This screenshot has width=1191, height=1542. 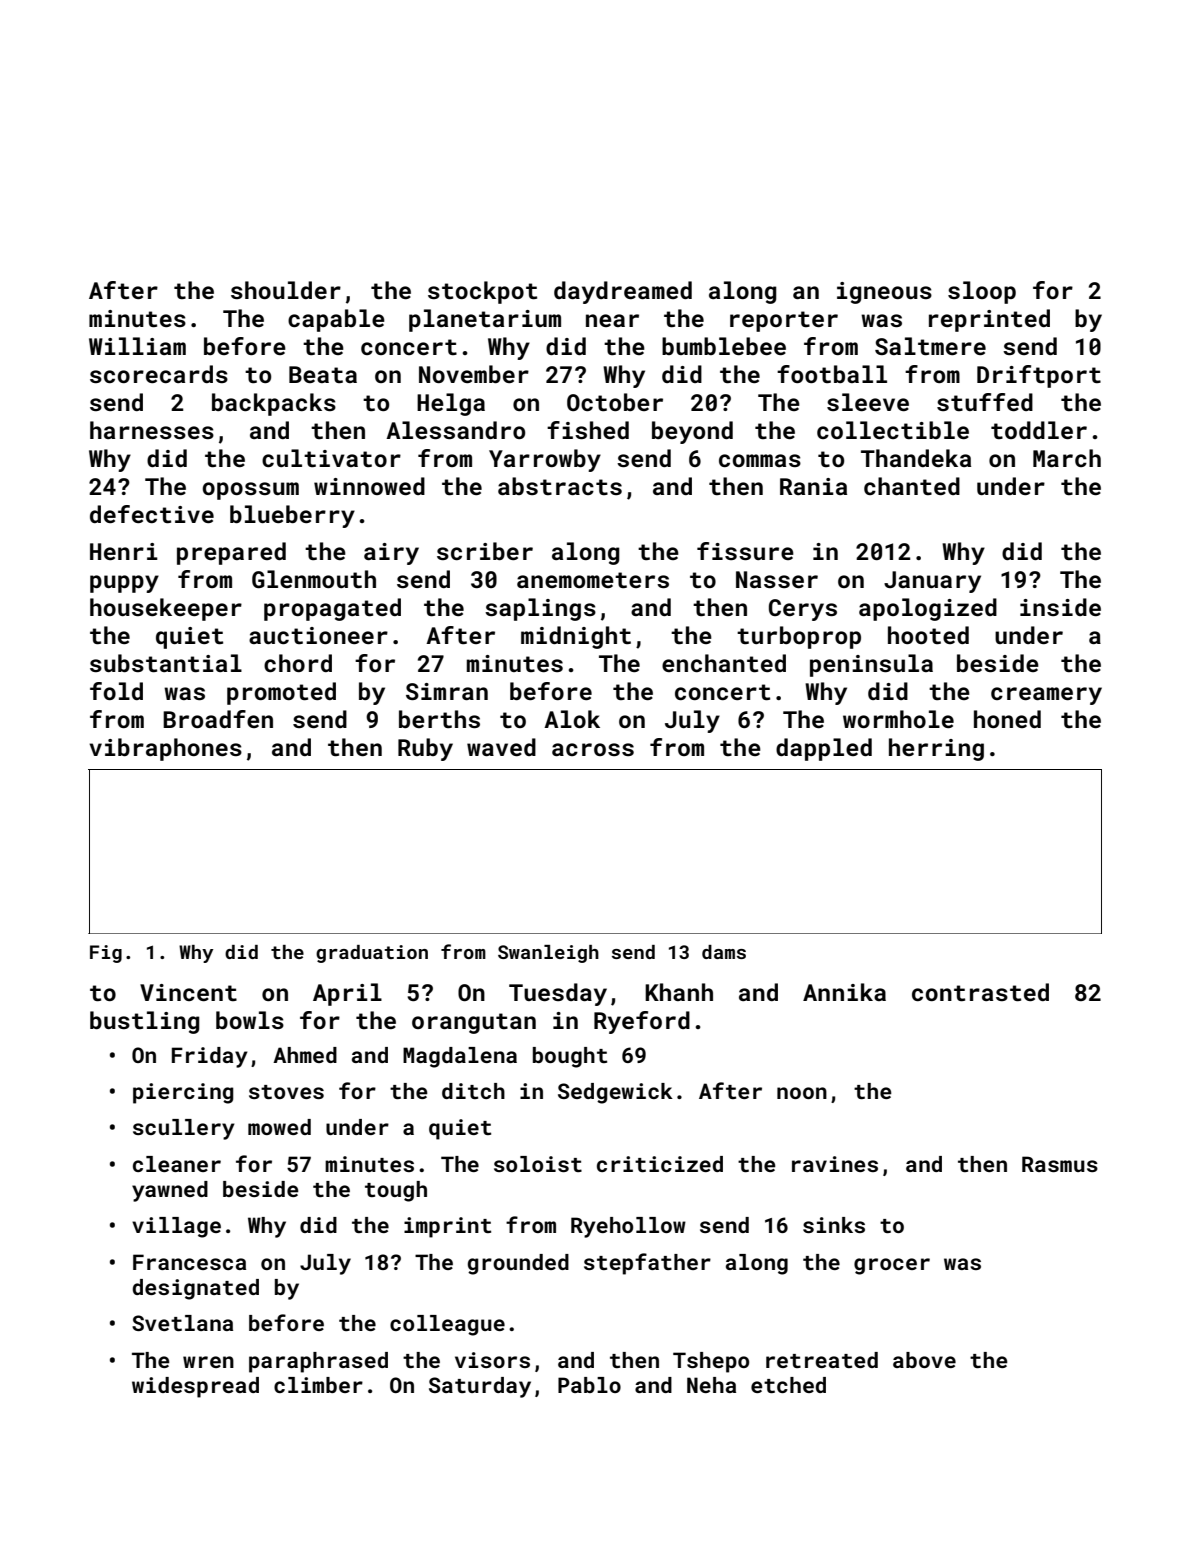 I want to click on climber, so click(x=318, y=1385).
